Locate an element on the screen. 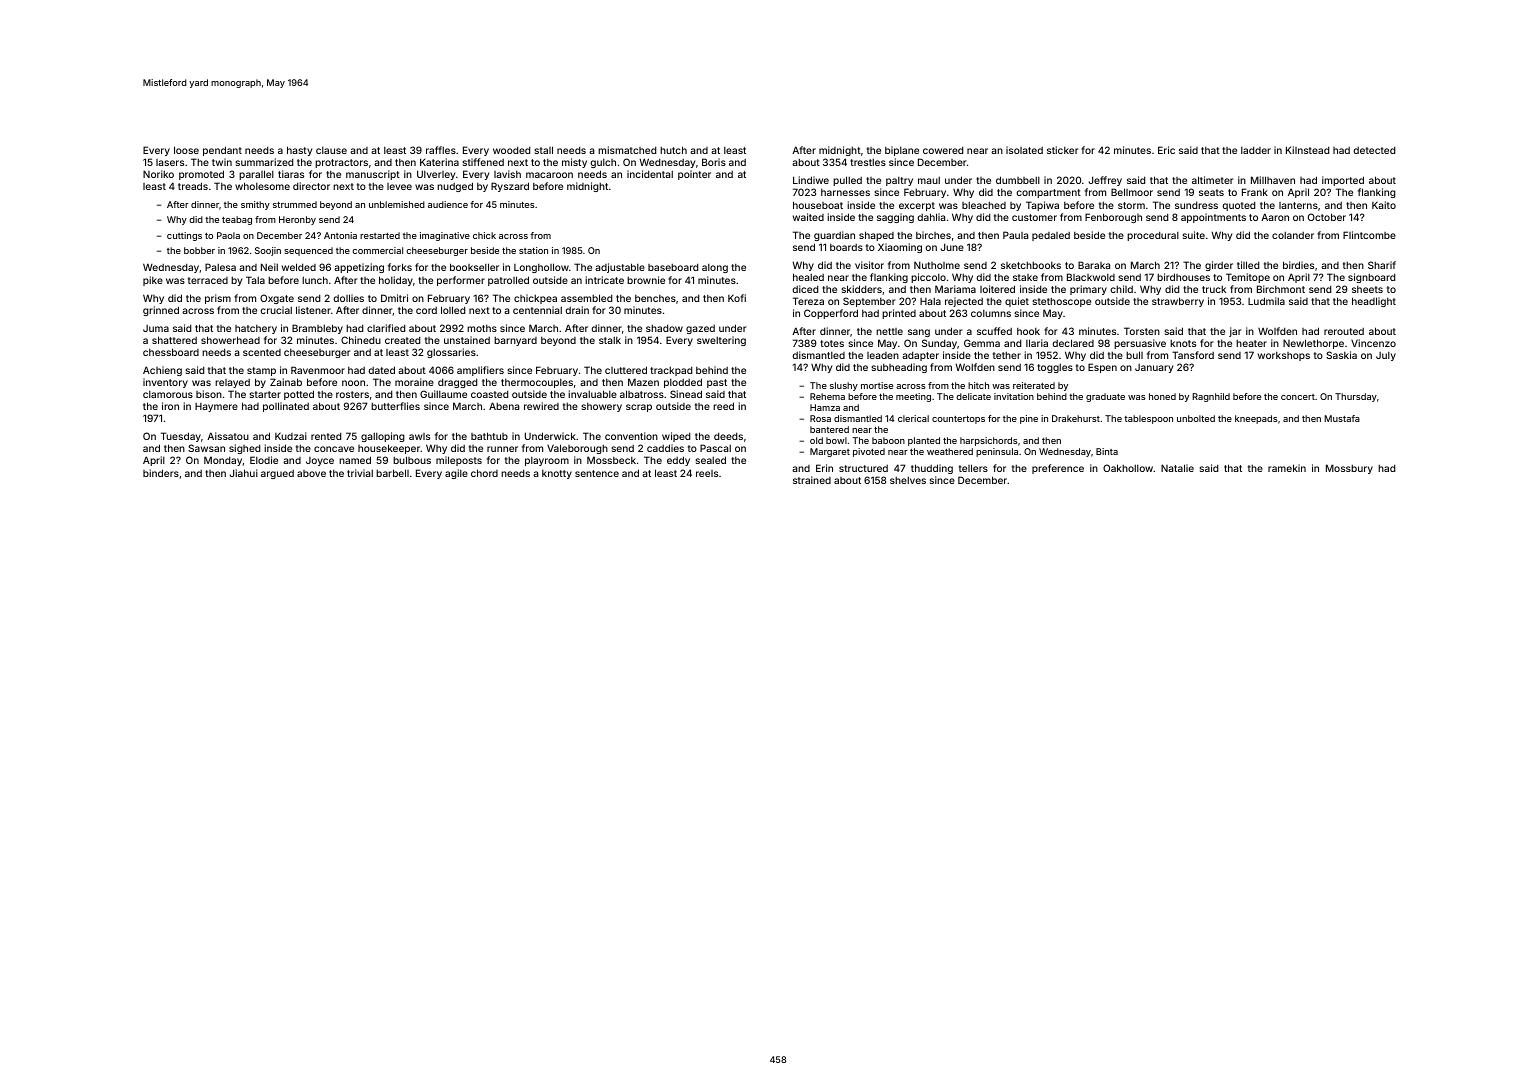 This screenshot has height=1088, width=1539. barbell is located at coordinates (392, 473).
